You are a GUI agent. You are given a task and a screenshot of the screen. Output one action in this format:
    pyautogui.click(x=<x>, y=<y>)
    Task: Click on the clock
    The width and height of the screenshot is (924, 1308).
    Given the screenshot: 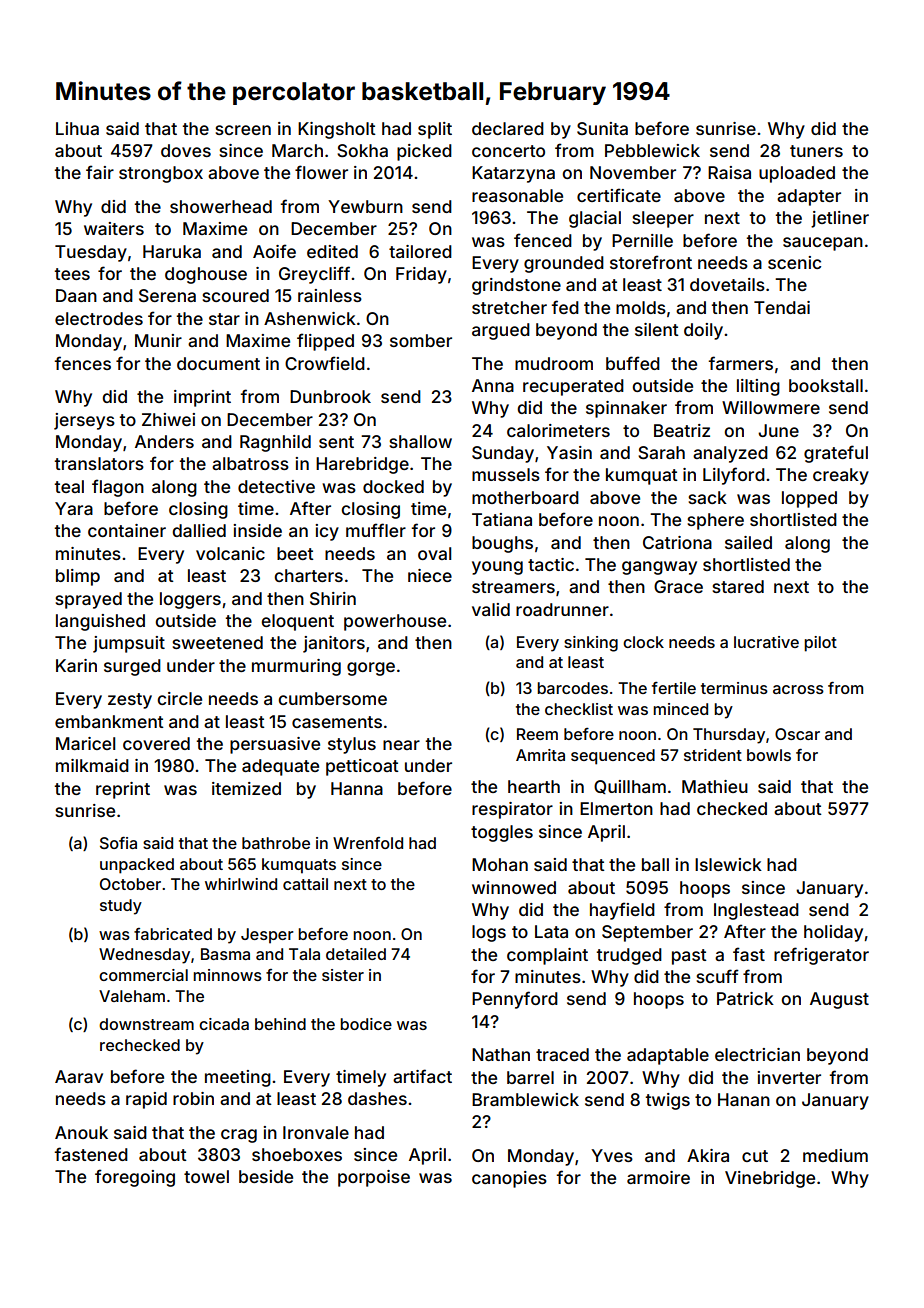 What is the action you would take?
    pyautogui.click(x=643, y=642)
